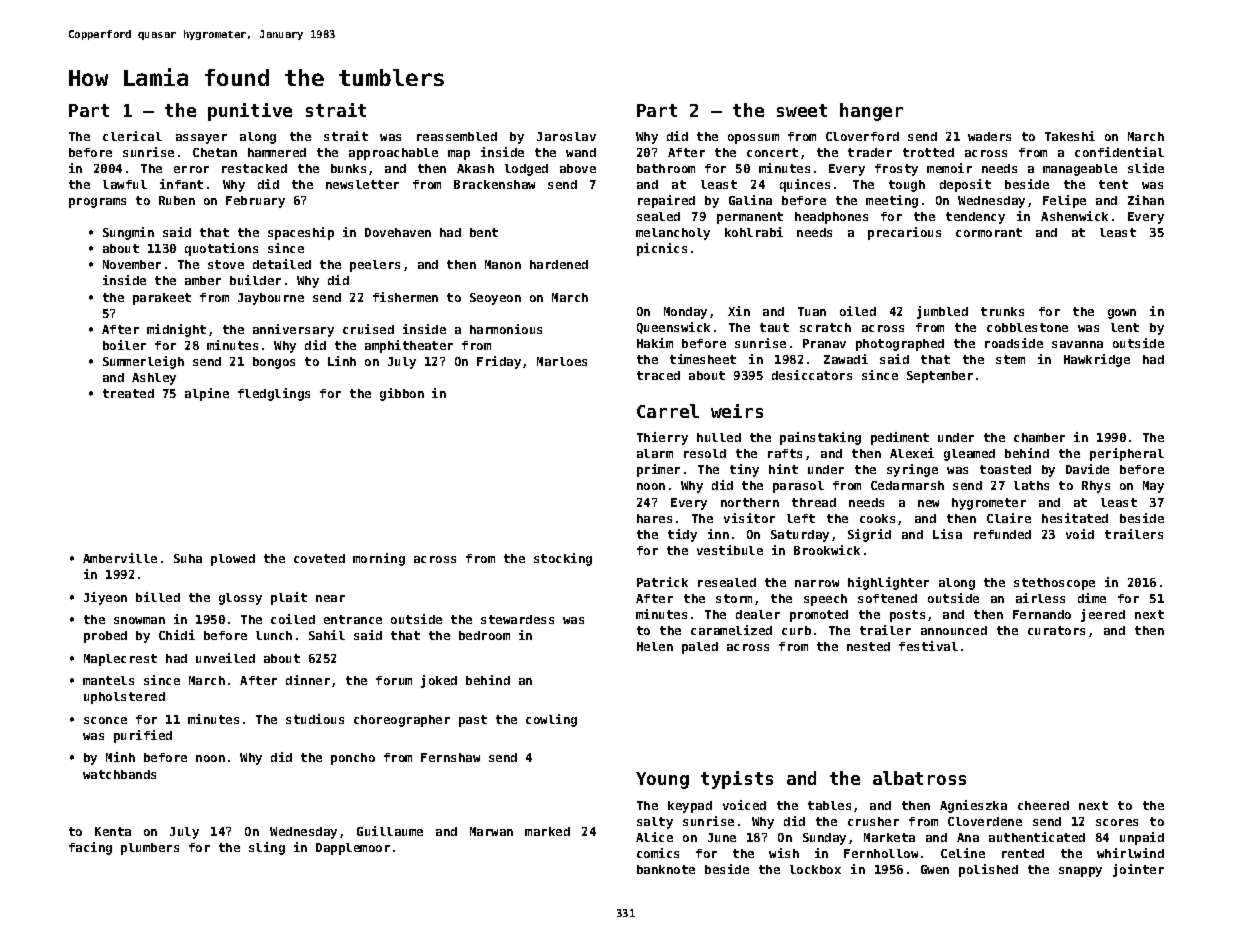 The height and width of the page is (952, 1233). I want to click on error, so click(191, 169).
